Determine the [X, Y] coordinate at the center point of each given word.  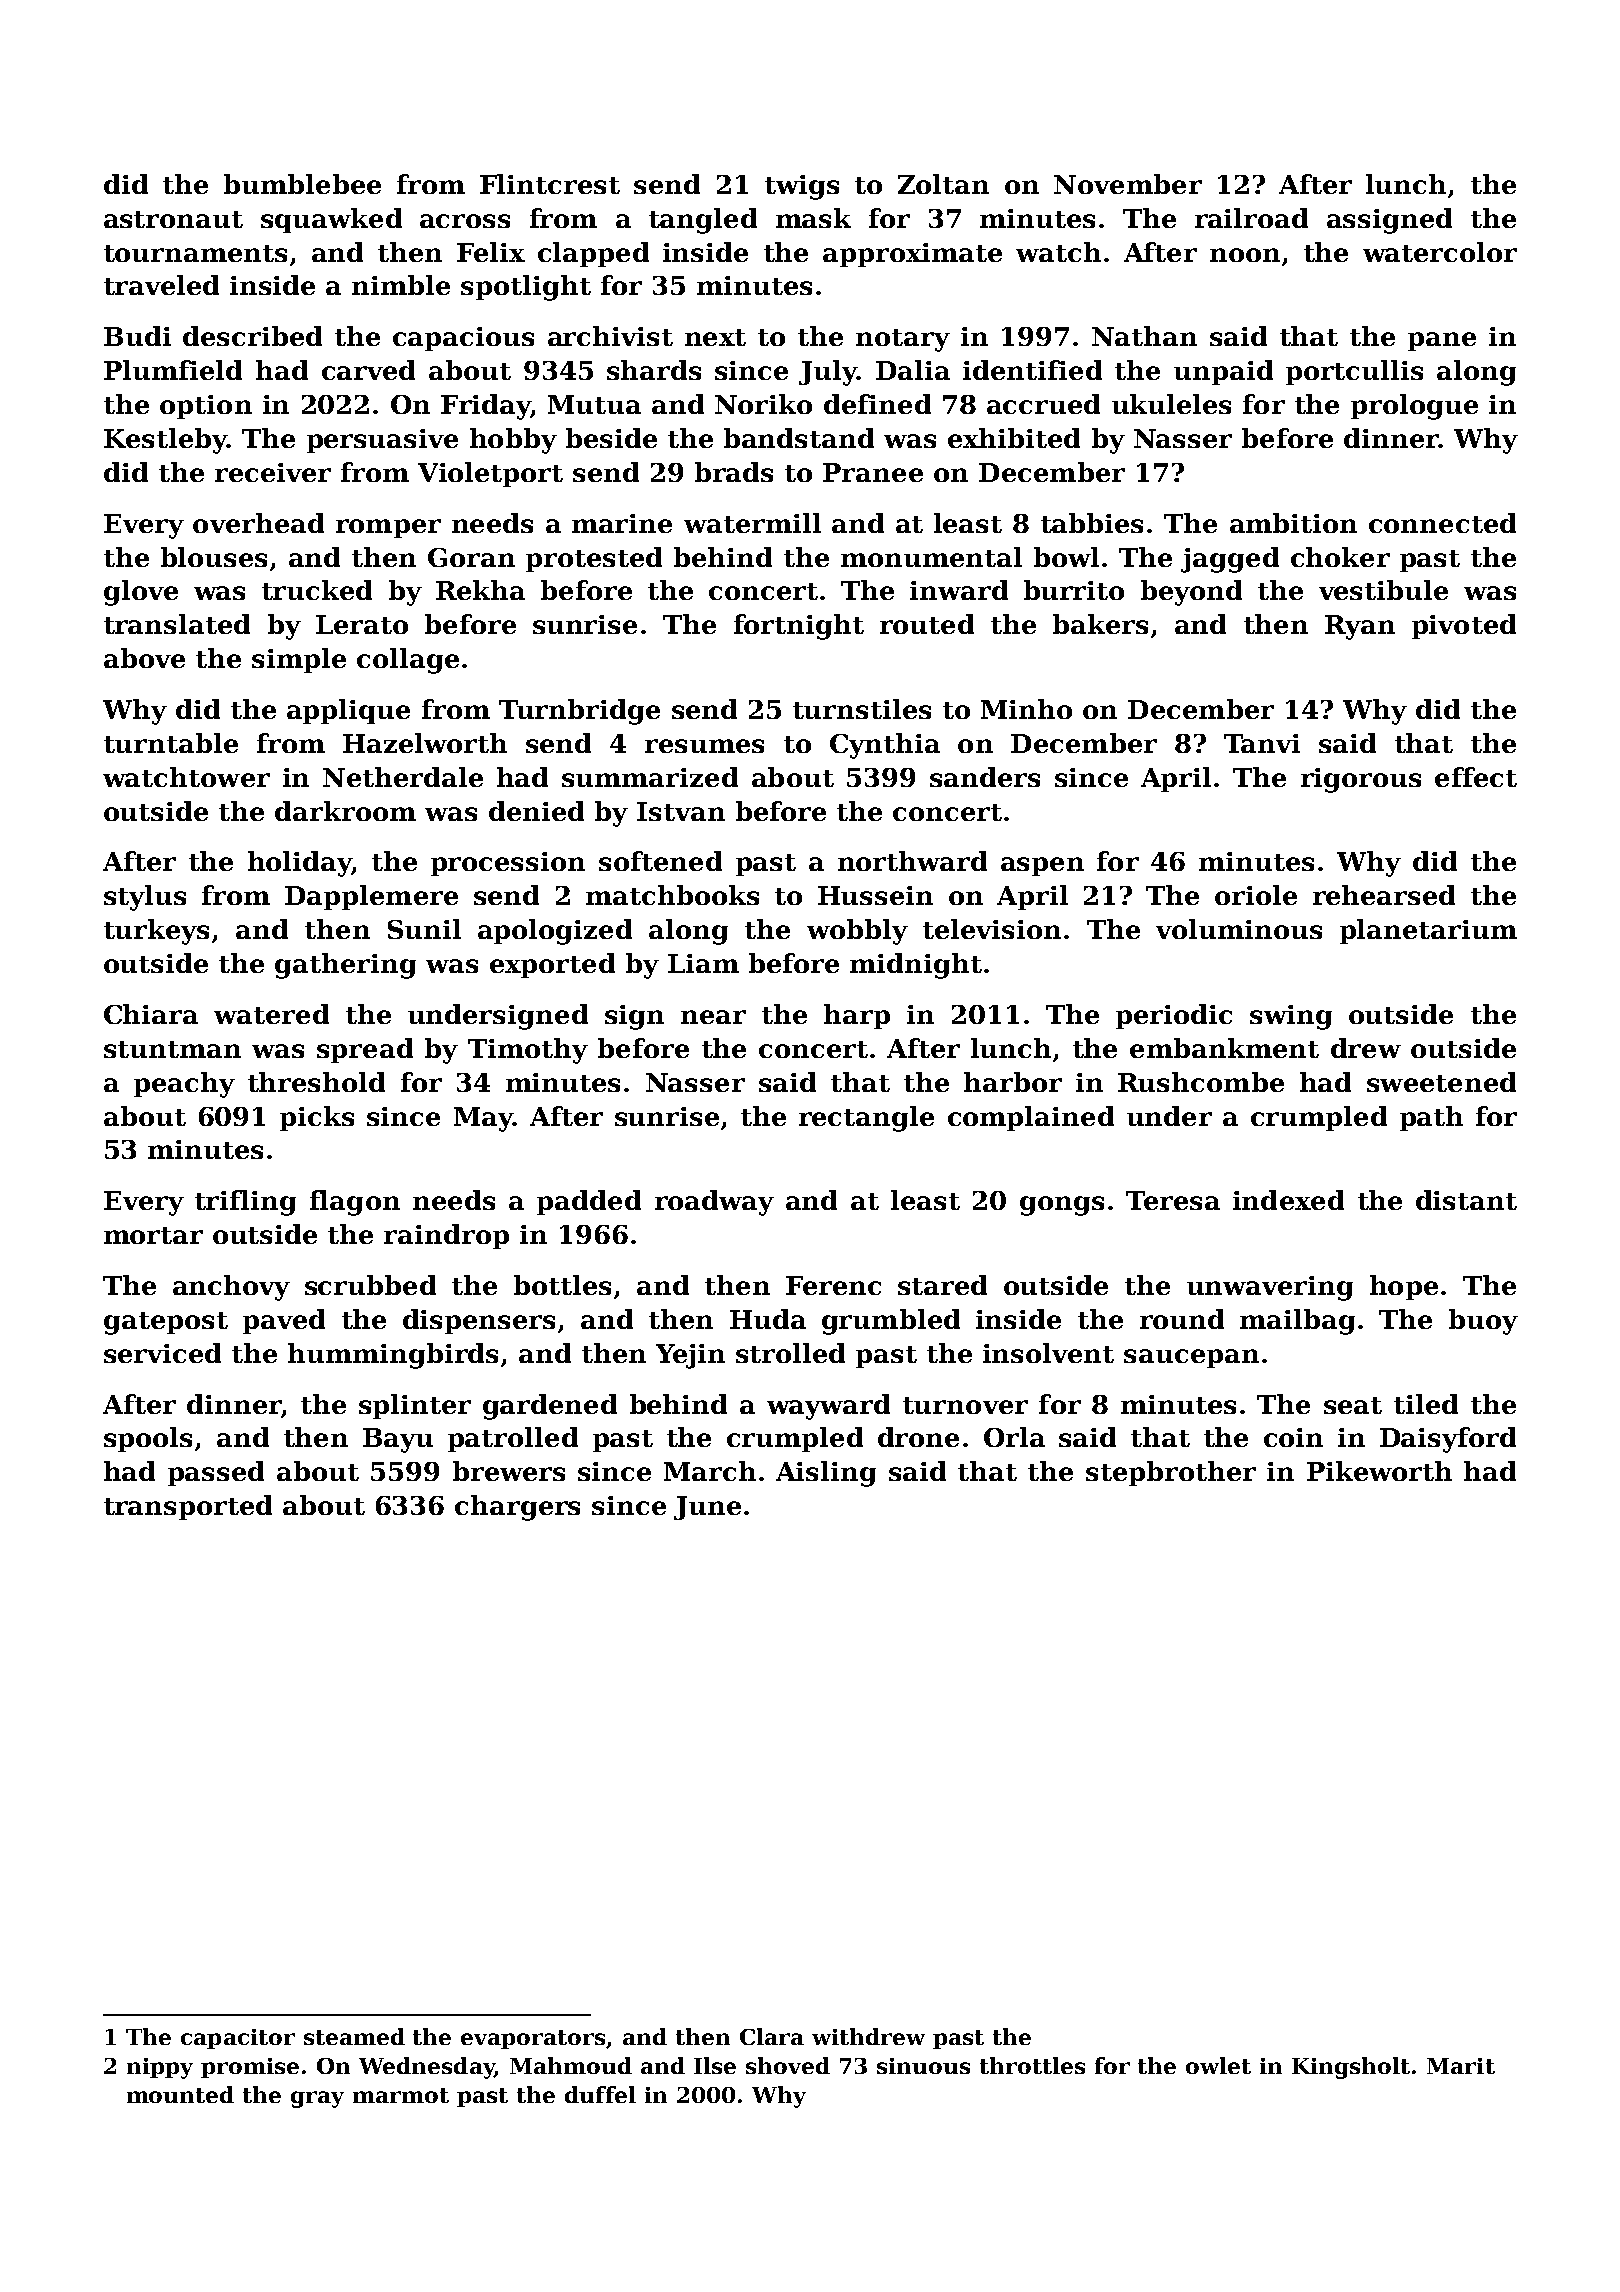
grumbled [891, 1322]
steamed [354, 2036]
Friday [486, 407]
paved [284, 1321]
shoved [788, 2065]
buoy [1483, 1322]
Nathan [1144, 336]
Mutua [594, 404]
